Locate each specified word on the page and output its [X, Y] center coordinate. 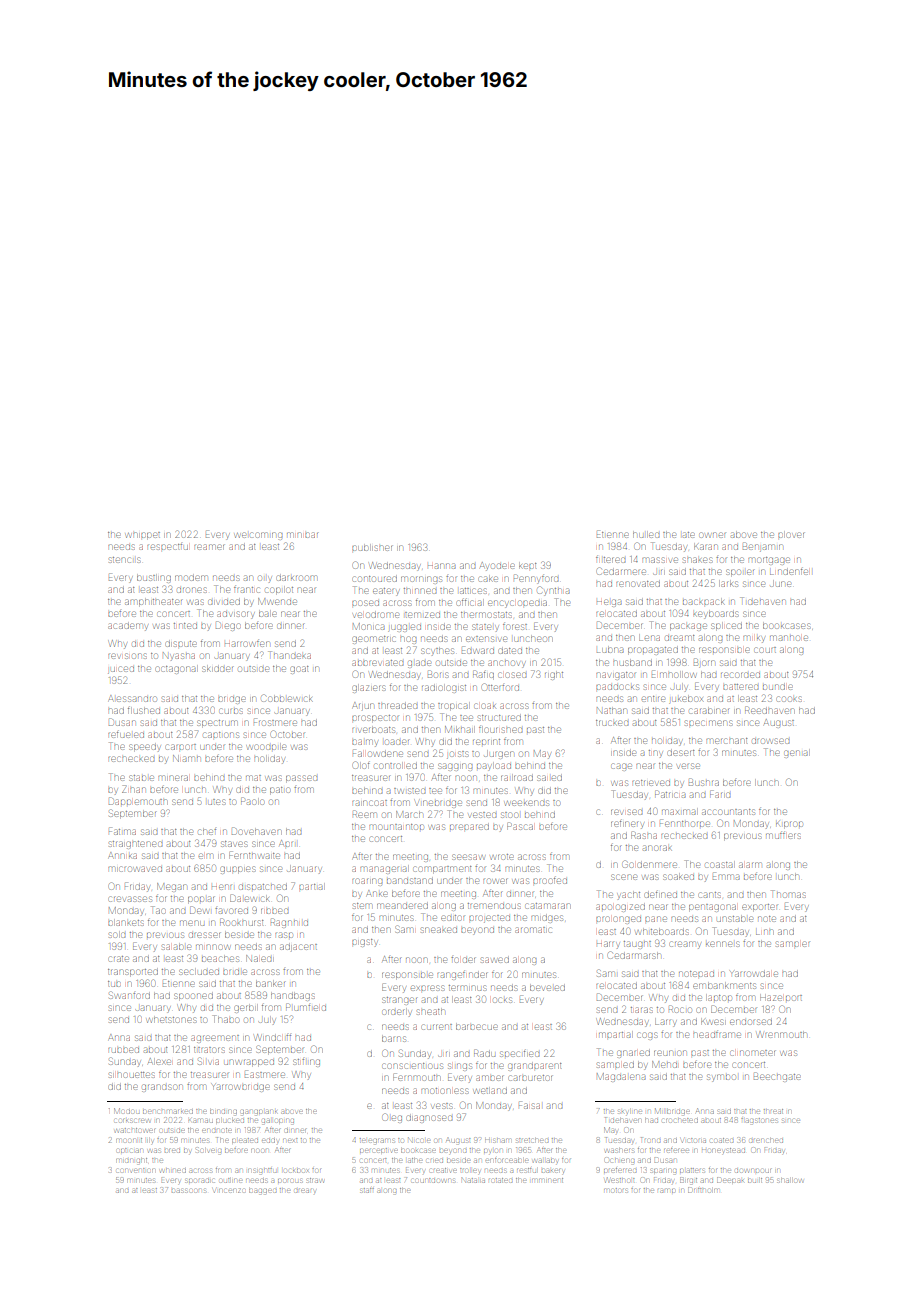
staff [367, 1190]
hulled [646, 535]
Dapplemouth [138, 801]
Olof [361, 765]
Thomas [788, 894]
